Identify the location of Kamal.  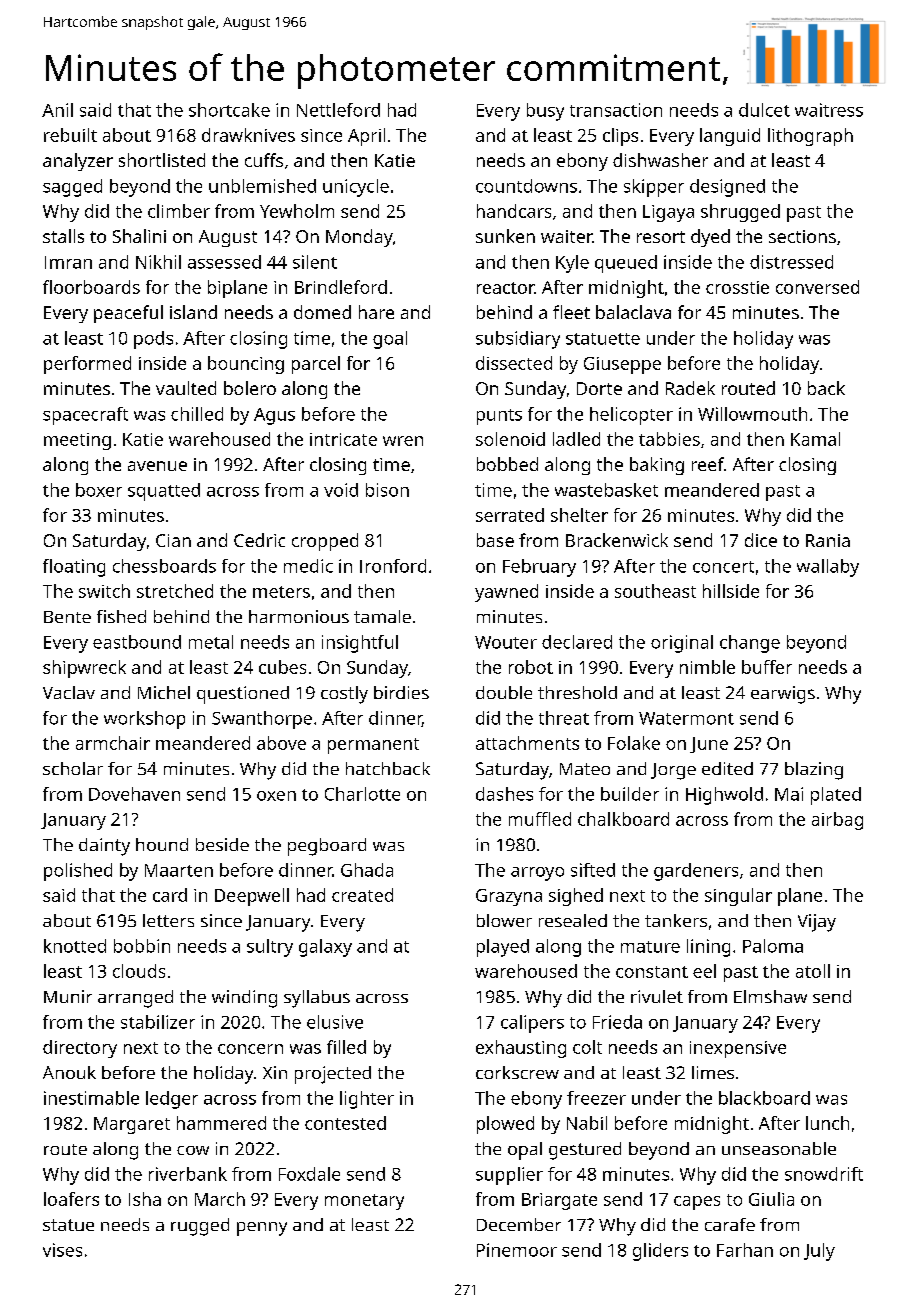
(815, 439).
